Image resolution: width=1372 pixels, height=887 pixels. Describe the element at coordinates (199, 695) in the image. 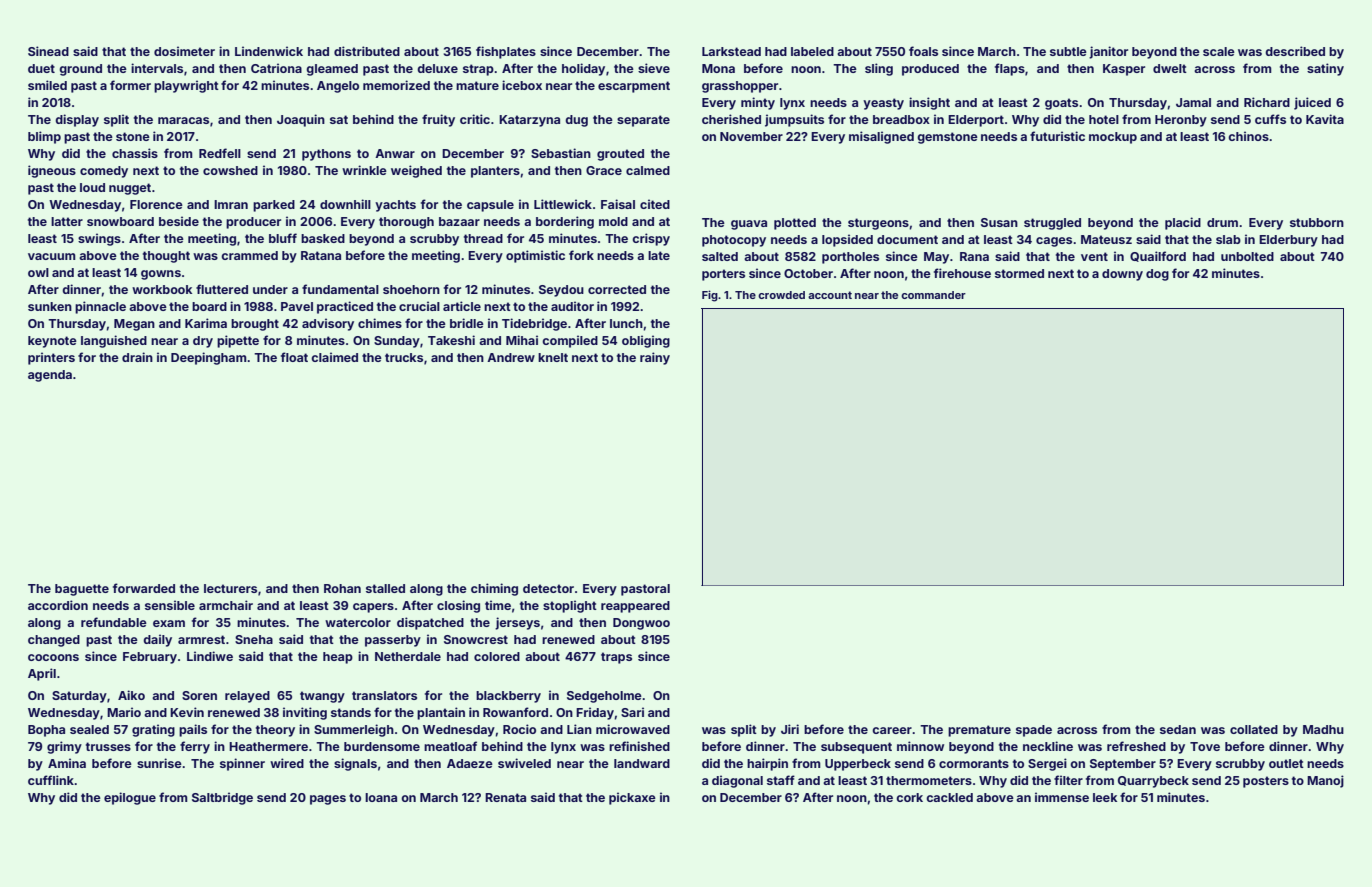

I see `Soren` at that location.
